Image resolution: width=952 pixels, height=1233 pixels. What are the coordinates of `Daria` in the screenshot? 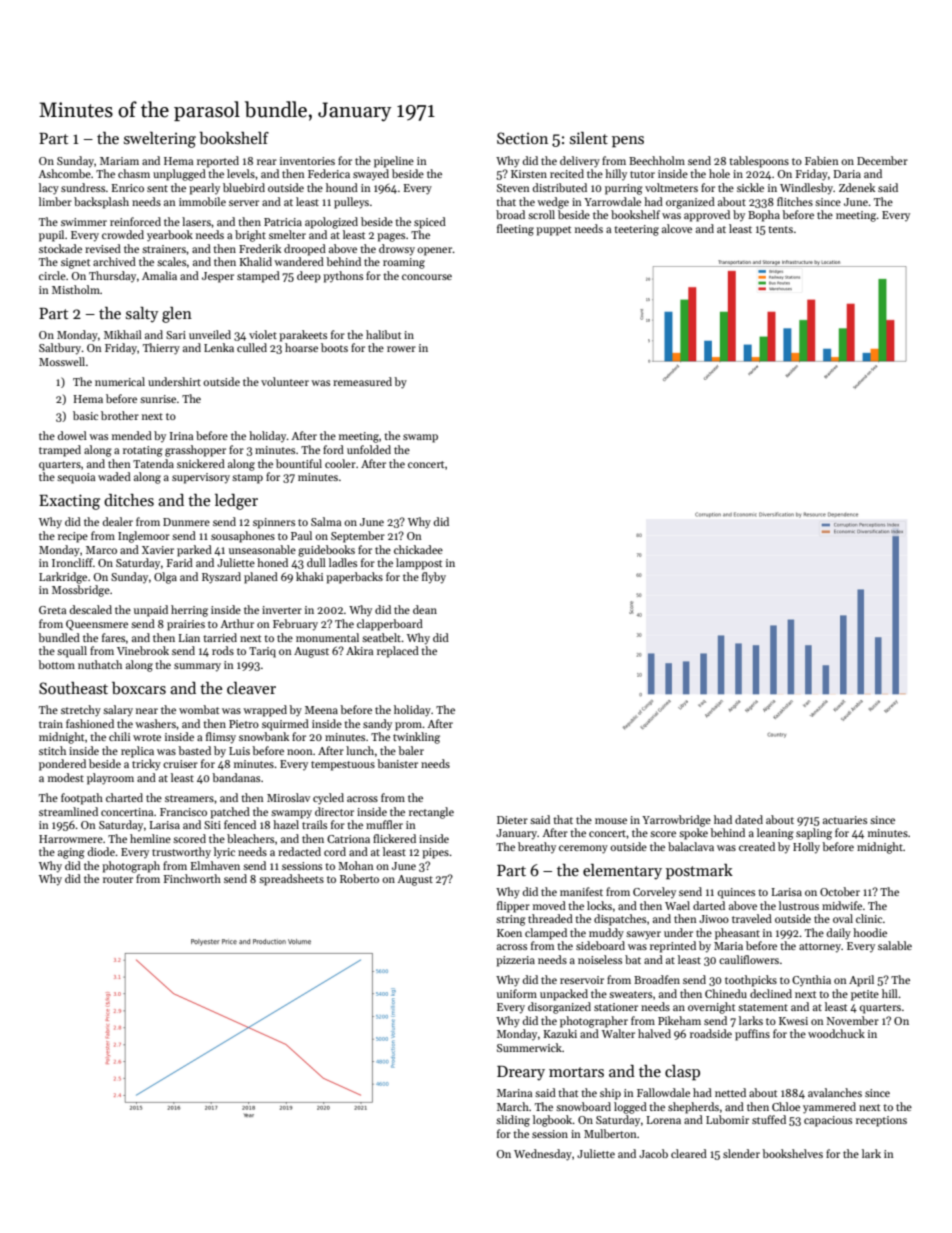 It's located at (847, 174).
